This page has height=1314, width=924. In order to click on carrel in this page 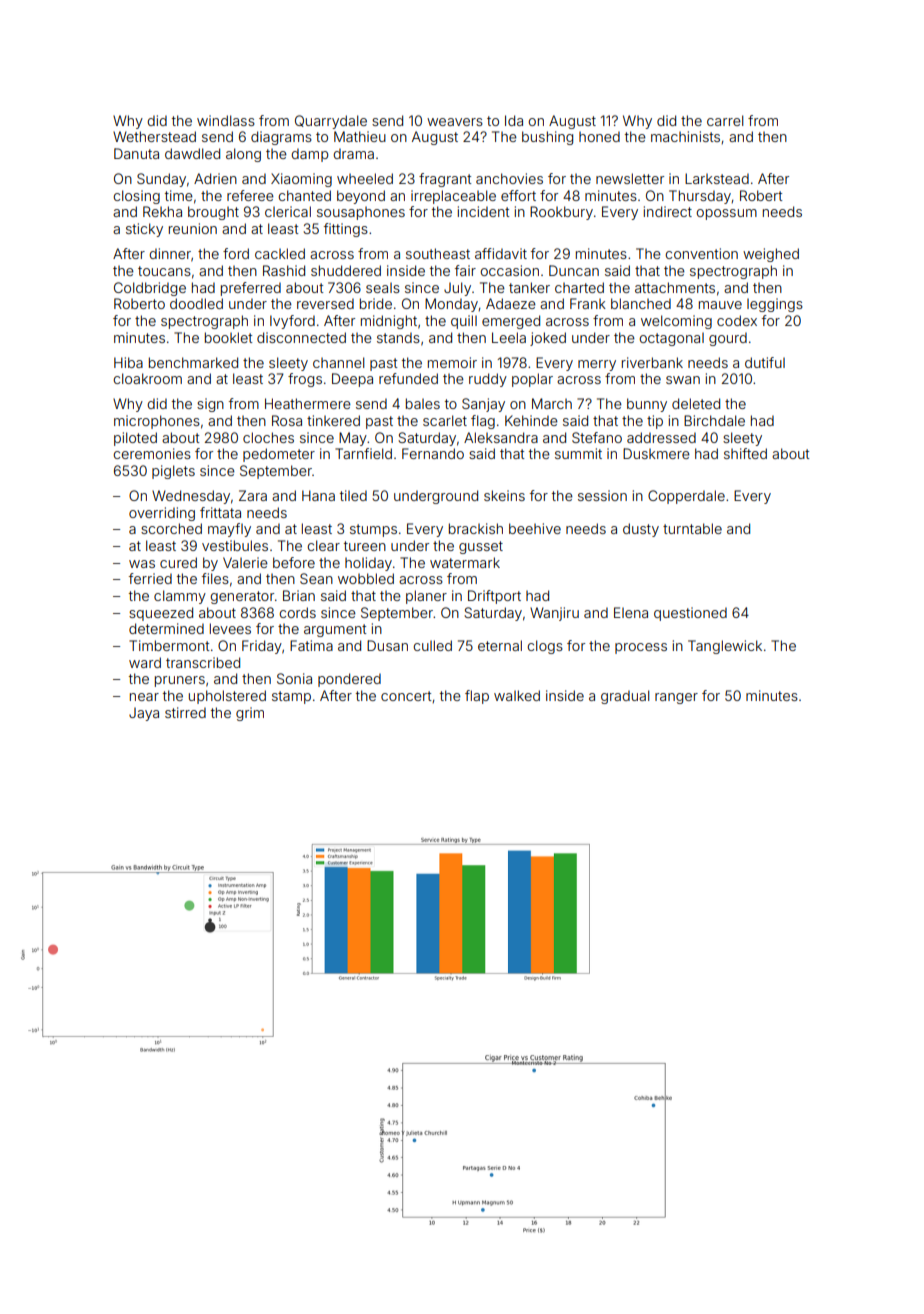, I will do `click(725, 120)`.
